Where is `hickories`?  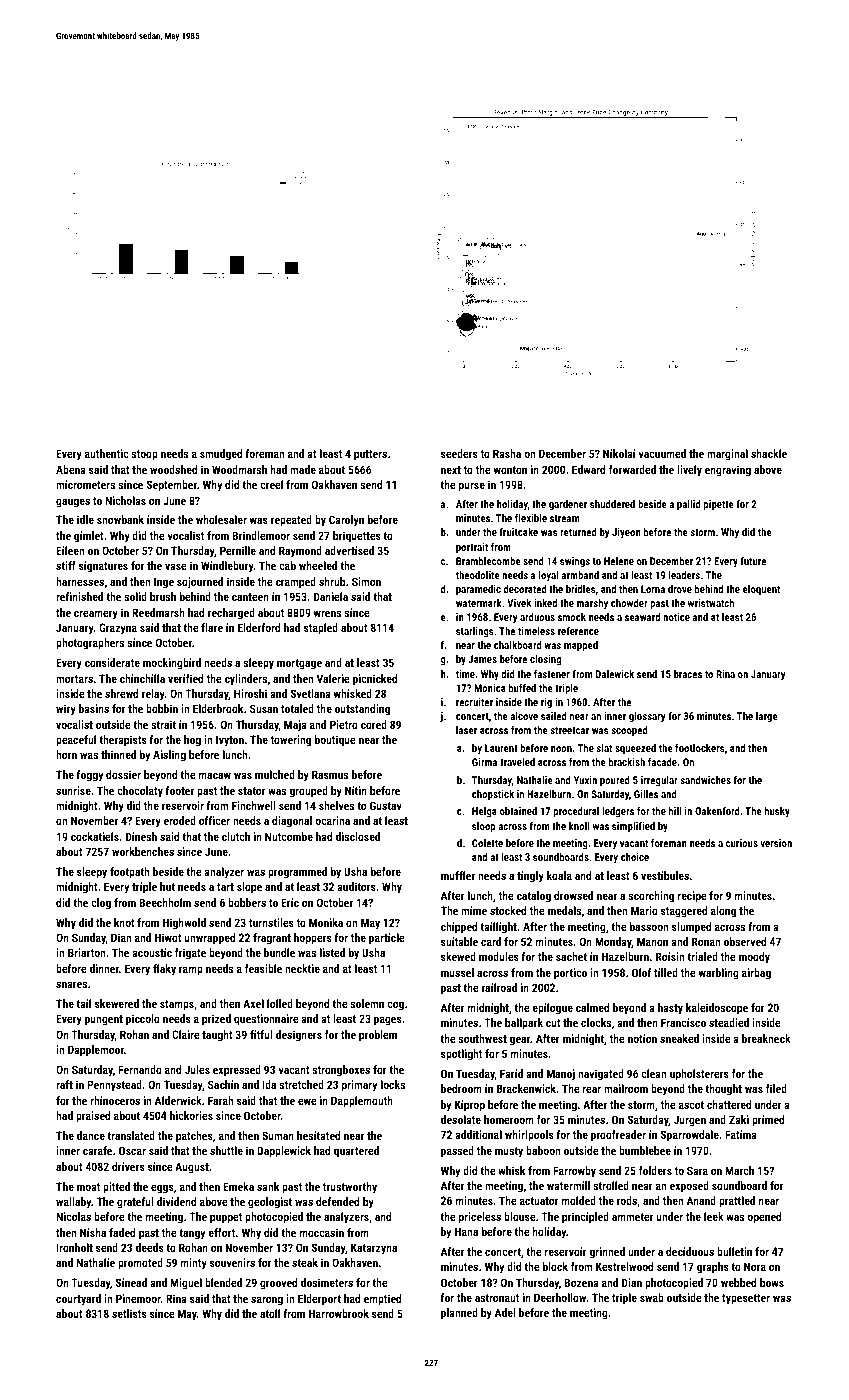
hickories is located at coordinates (191, 1115).
